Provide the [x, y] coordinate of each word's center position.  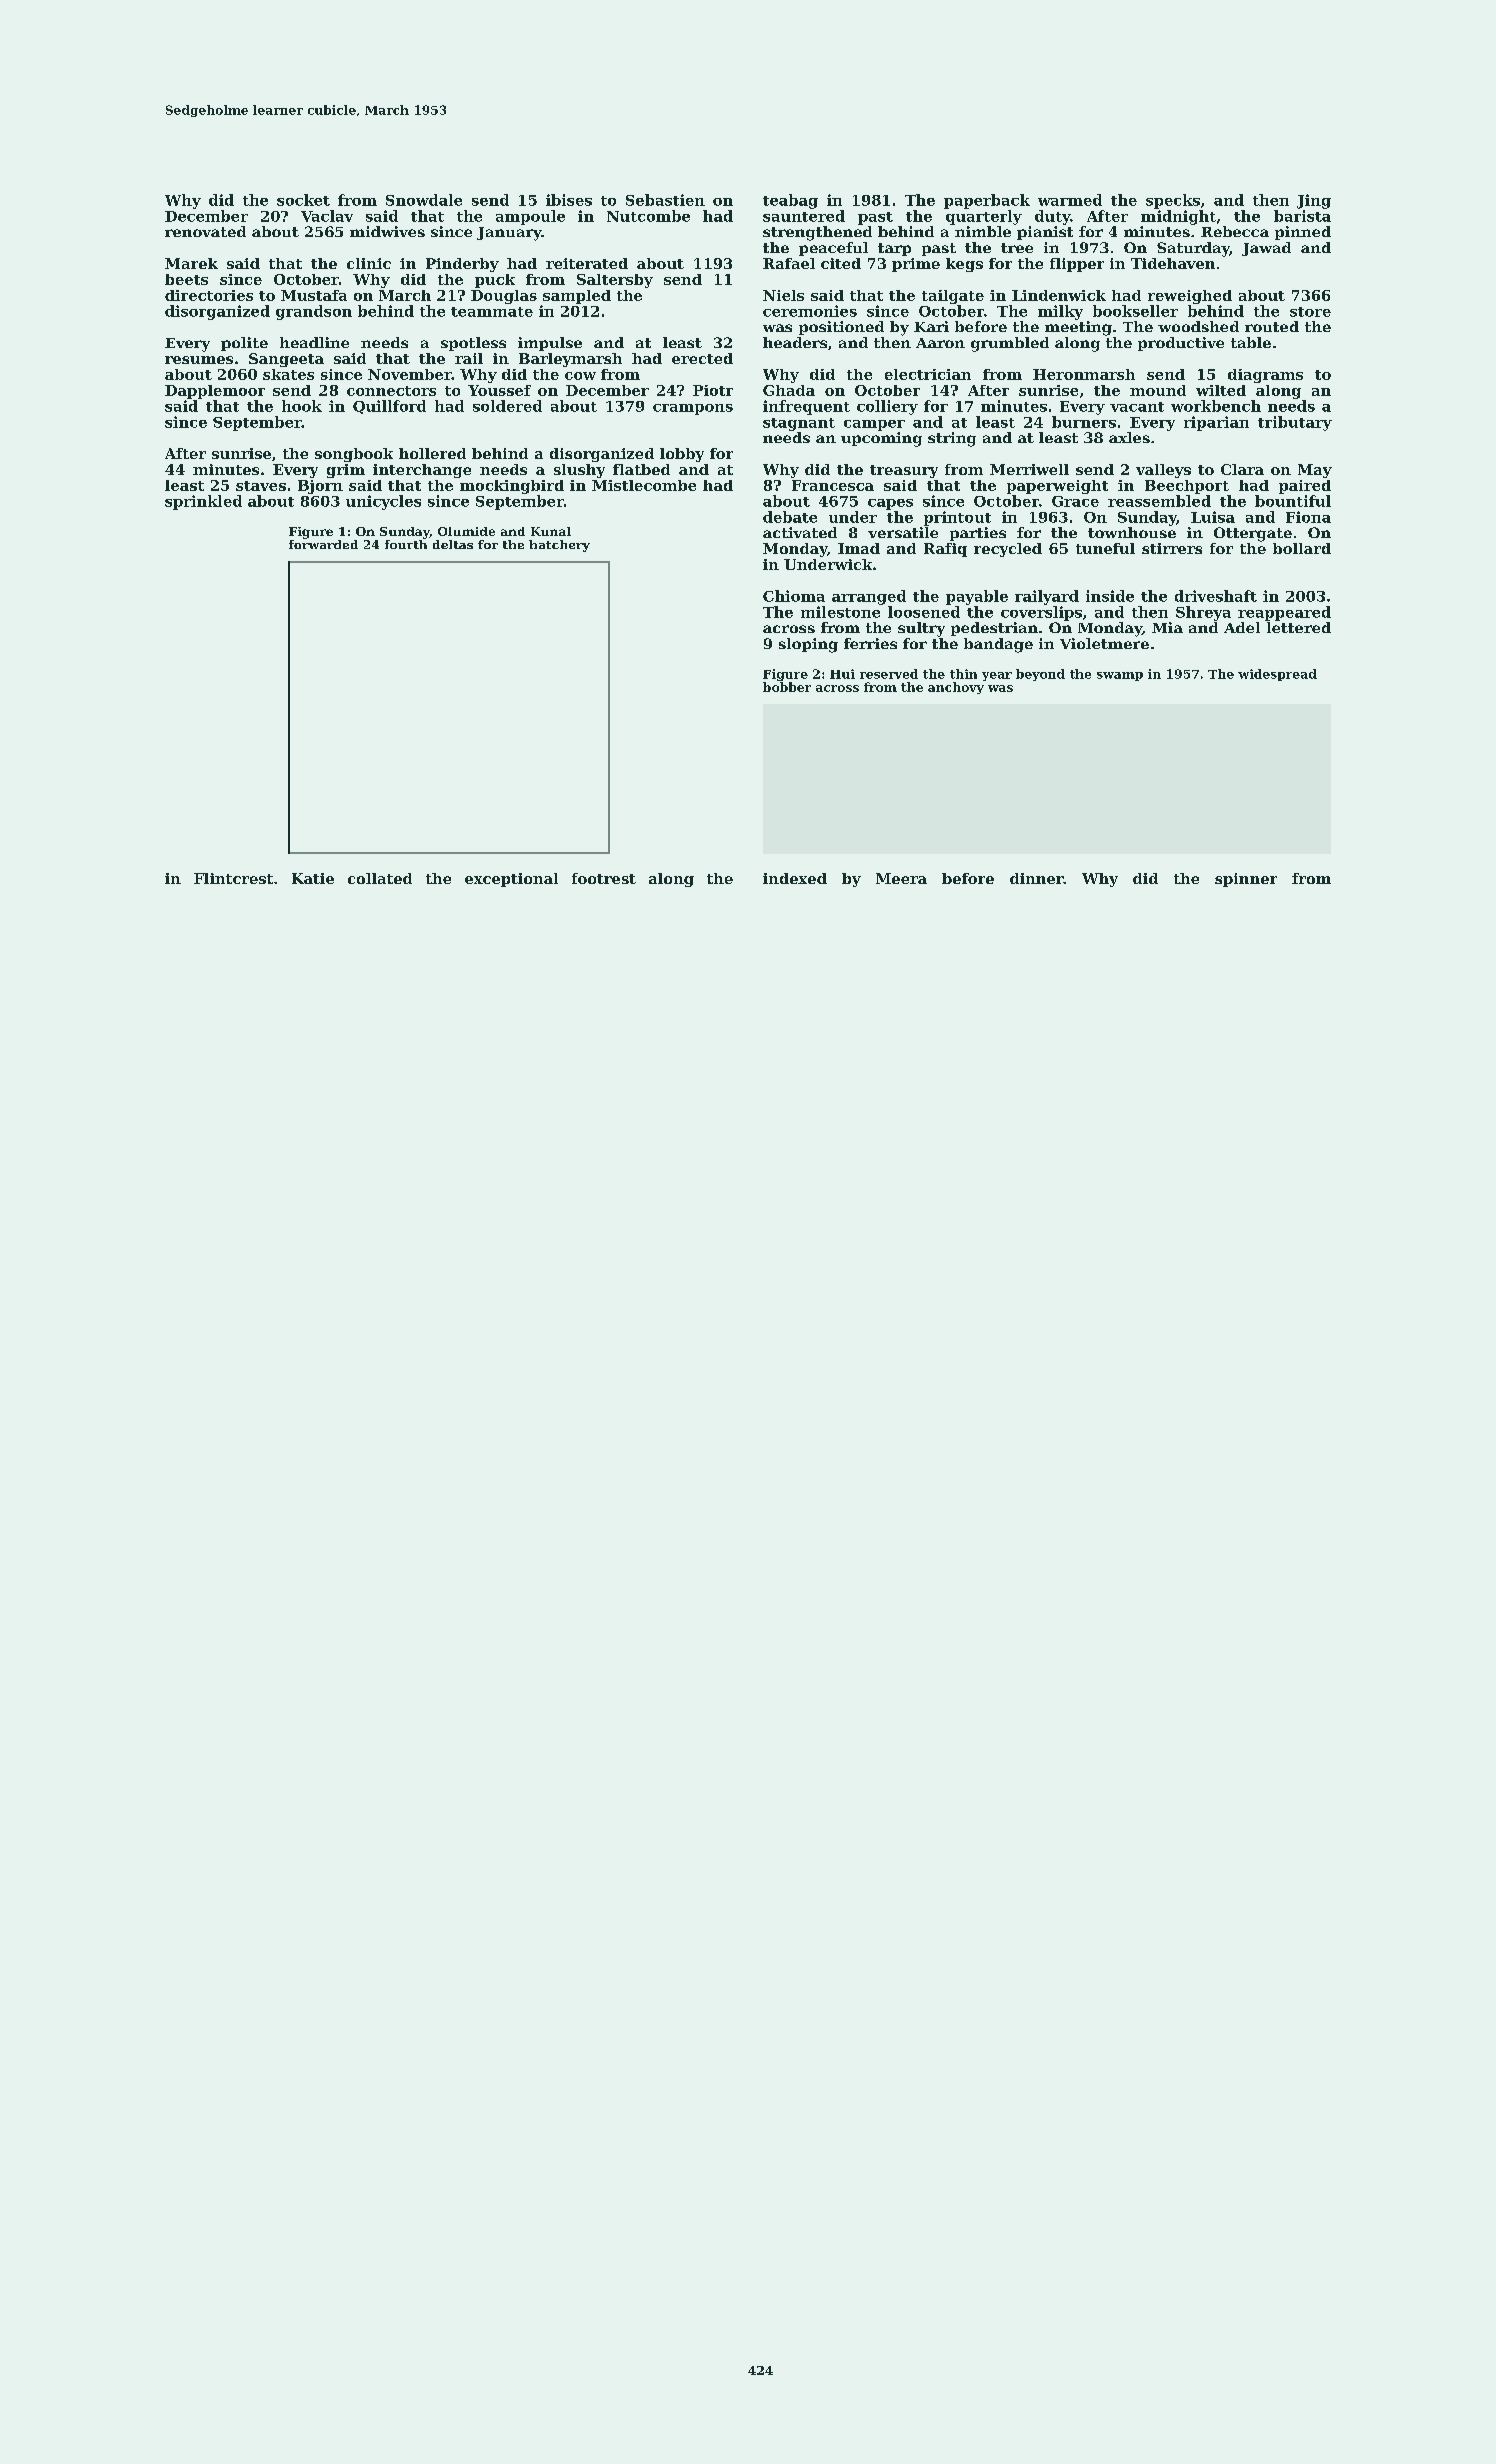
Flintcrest [233, 878]
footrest [604, 878]
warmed [1070, 200]
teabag [790, 201]
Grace [1075, 501]
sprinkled [203, 502]
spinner [1246, 880]
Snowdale [424, 200]
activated [800, 532]
